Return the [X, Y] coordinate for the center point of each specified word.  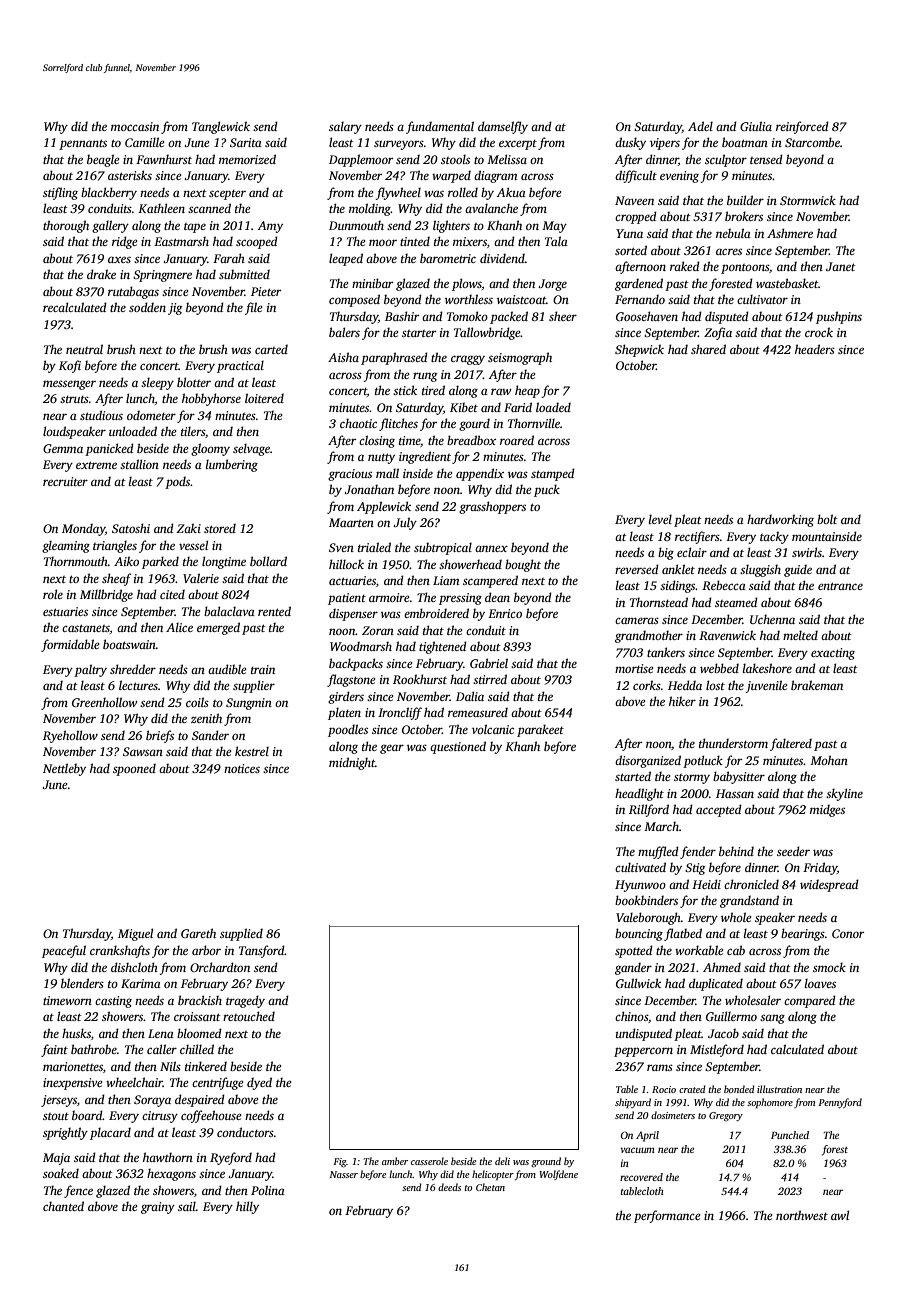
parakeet [540, 730]
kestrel [252, 751]
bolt [827, 519]
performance [667, 1216]
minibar [372, 283]
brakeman [817, 685]
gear [392, 749]
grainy [158, 1208]
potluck [703, 761]
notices [242, 768]
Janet [841, 266]
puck [547, 490]
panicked [109, 449]
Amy [270, 227]
